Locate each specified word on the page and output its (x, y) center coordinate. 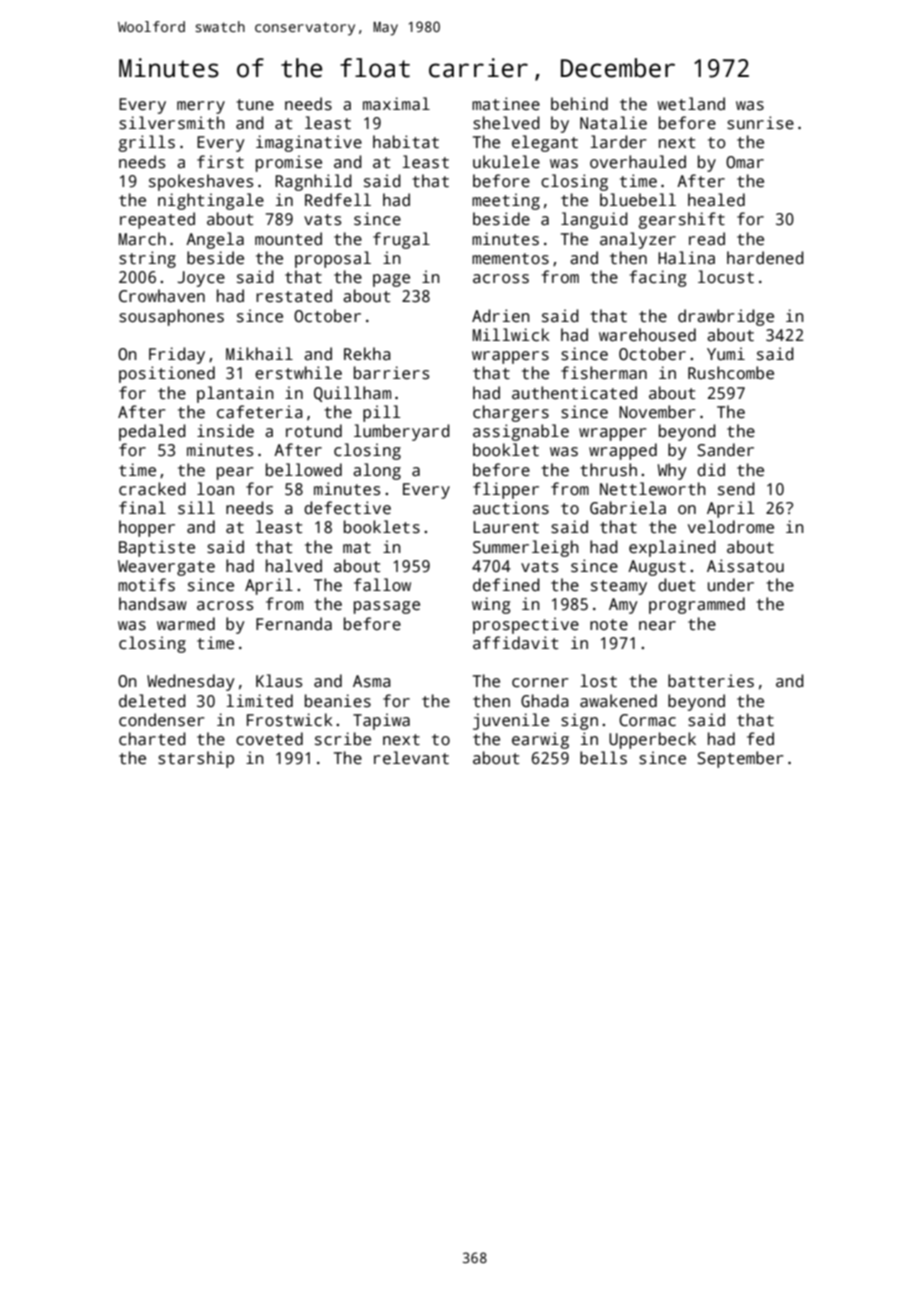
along (377, 471)
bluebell (638, 199)
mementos (510, 259)
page (391, 280)
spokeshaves (201, 182)
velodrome (731, 526)
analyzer (638, 240)
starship (196, 759)
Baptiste (157, 548)
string (147, 259)
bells (603, 758)
